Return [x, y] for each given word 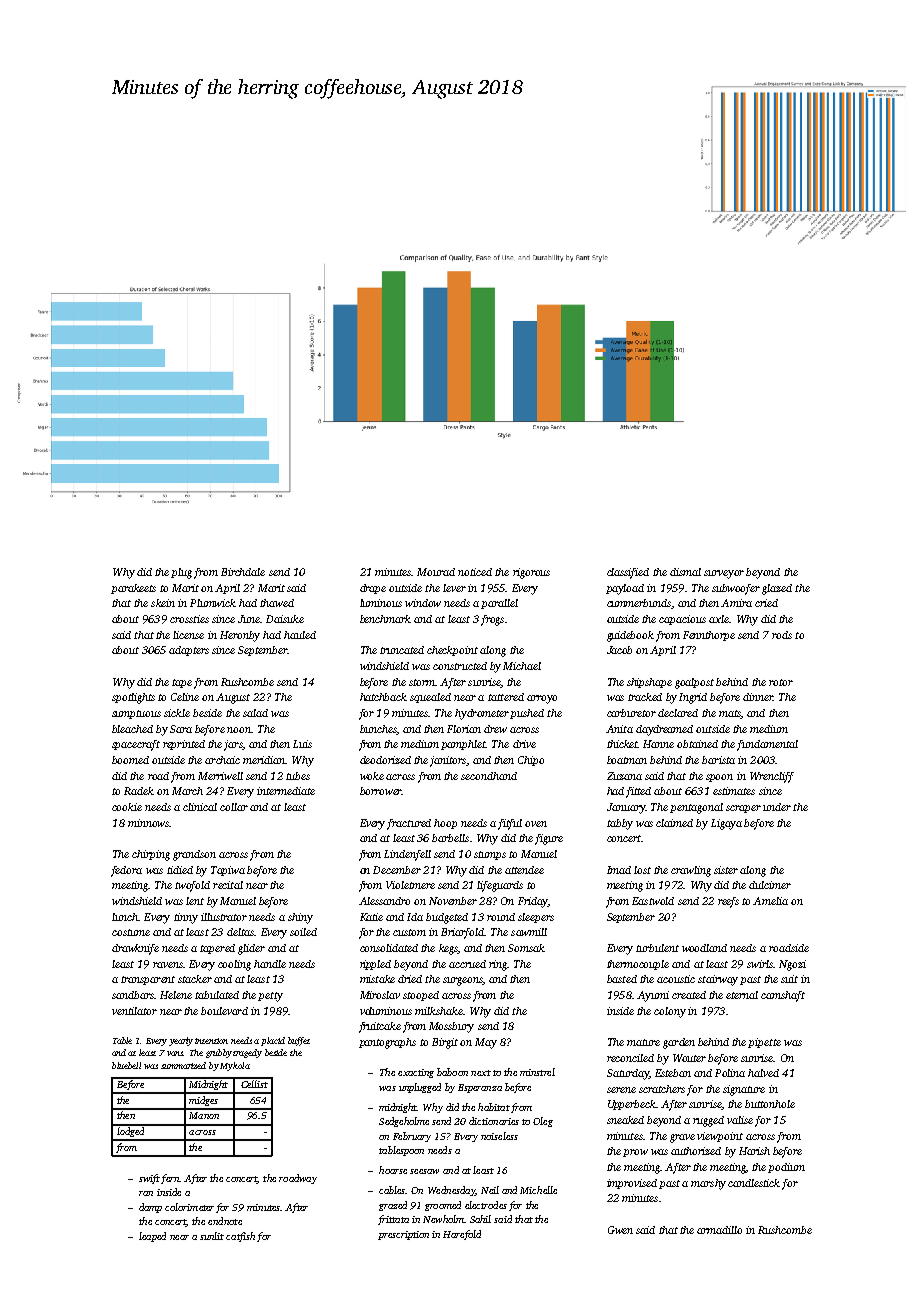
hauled [300, 635]
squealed [430, 698]
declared [678, 713]
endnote [225, 1221]
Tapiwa [228, 871]
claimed [674, 823]
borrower [381, 791]
